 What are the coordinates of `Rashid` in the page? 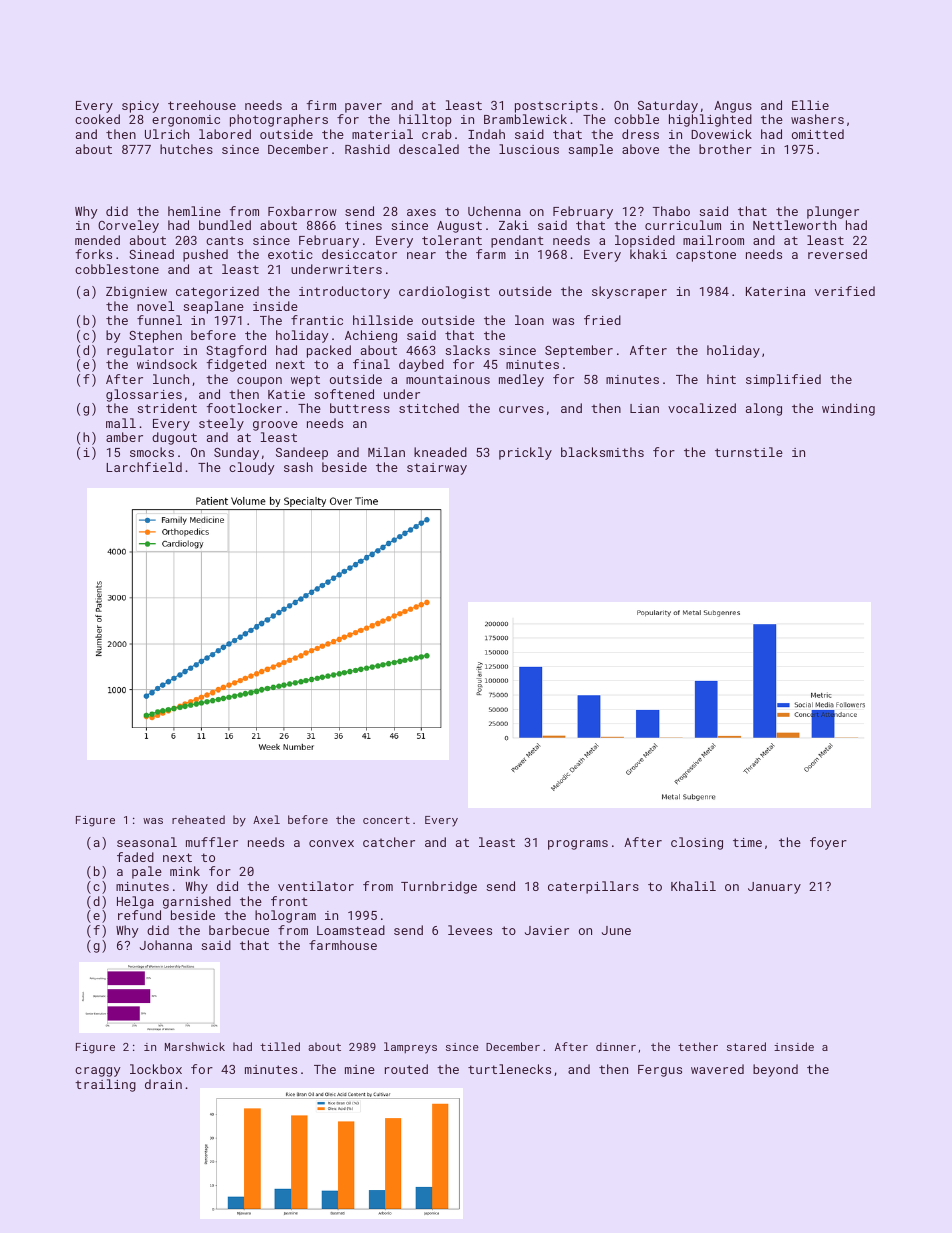 It's located at (367, 149).
